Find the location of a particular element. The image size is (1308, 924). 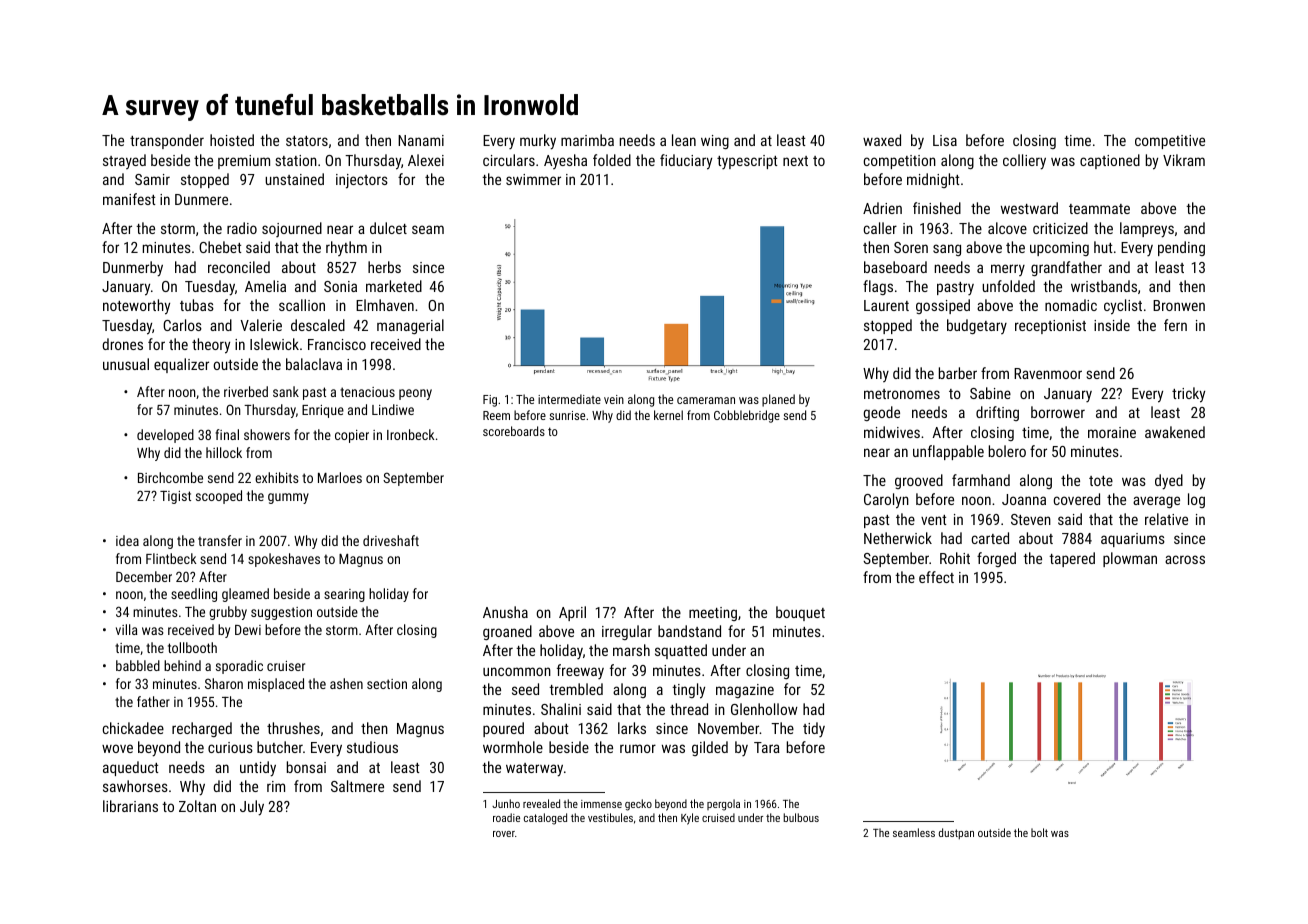

planed is located at coordinates (778, 400).
